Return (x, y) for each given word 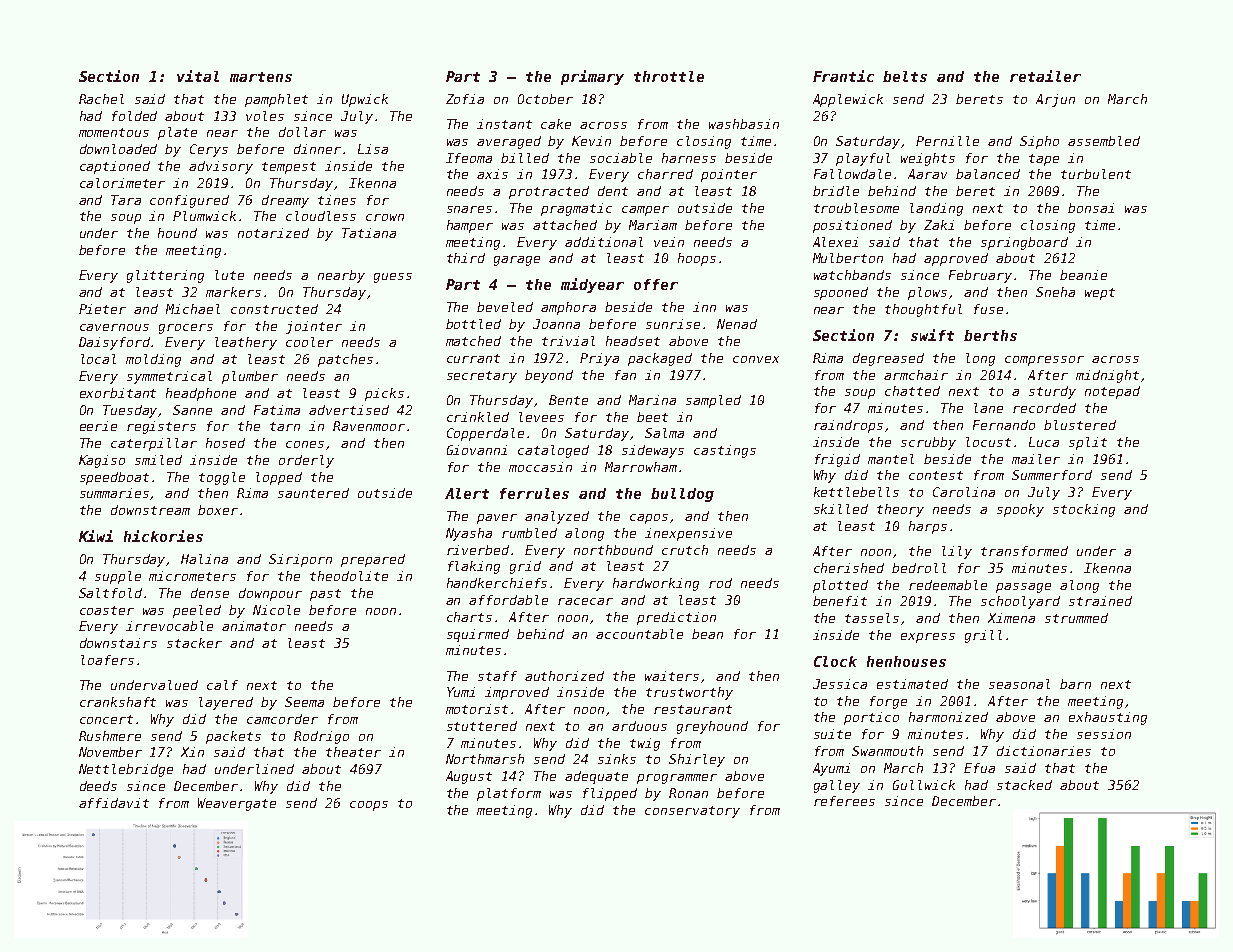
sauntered (313, 493)
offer (656, 284)
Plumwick (204, 216)
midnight (1107, 376)
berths (990, 335)
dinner (317, 149)
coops (369, 806)
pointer (729, 175)
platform (509, 794)
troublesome (856, 208)
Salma (664, 433)
